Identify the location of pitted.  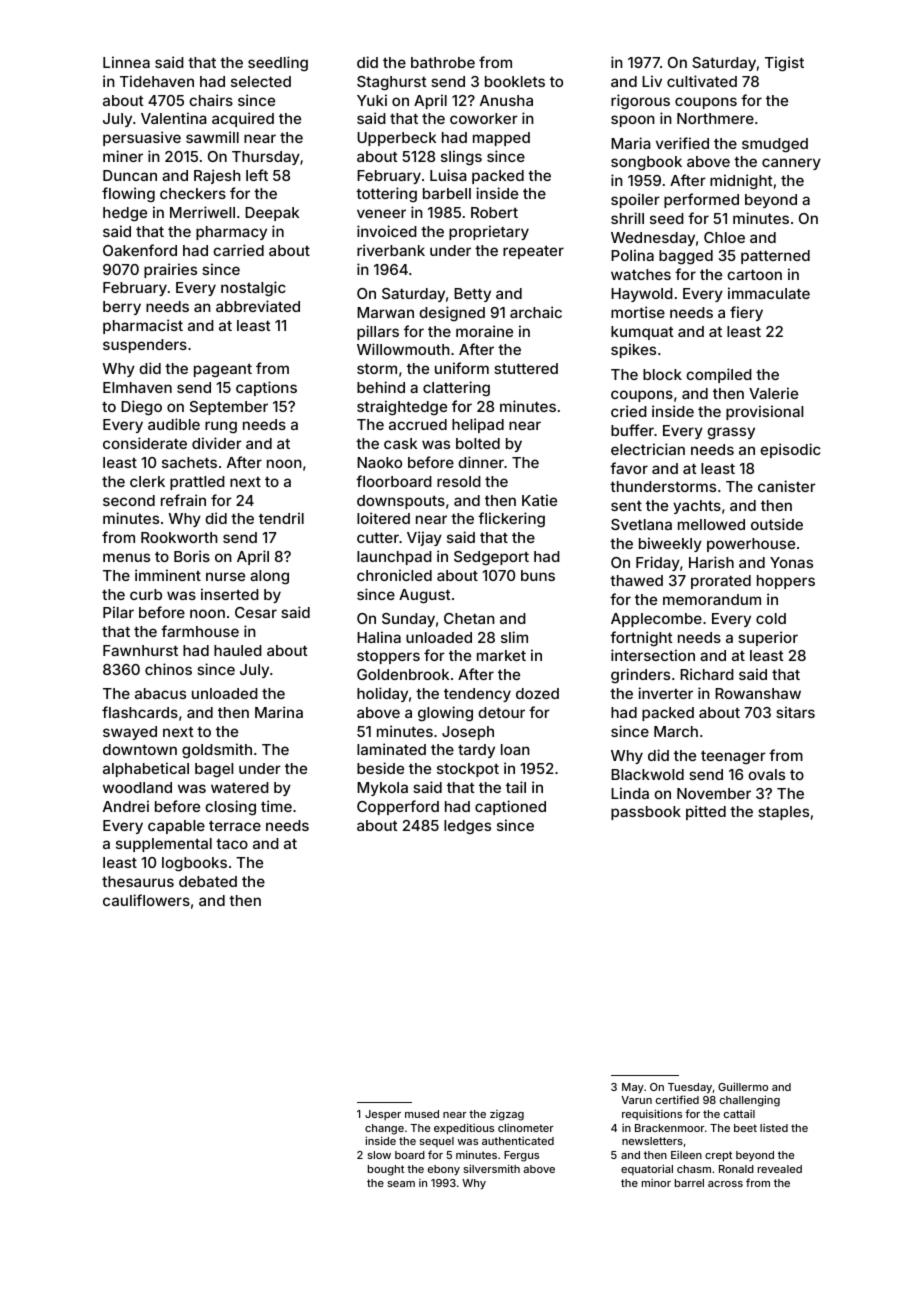
(706, 812).
